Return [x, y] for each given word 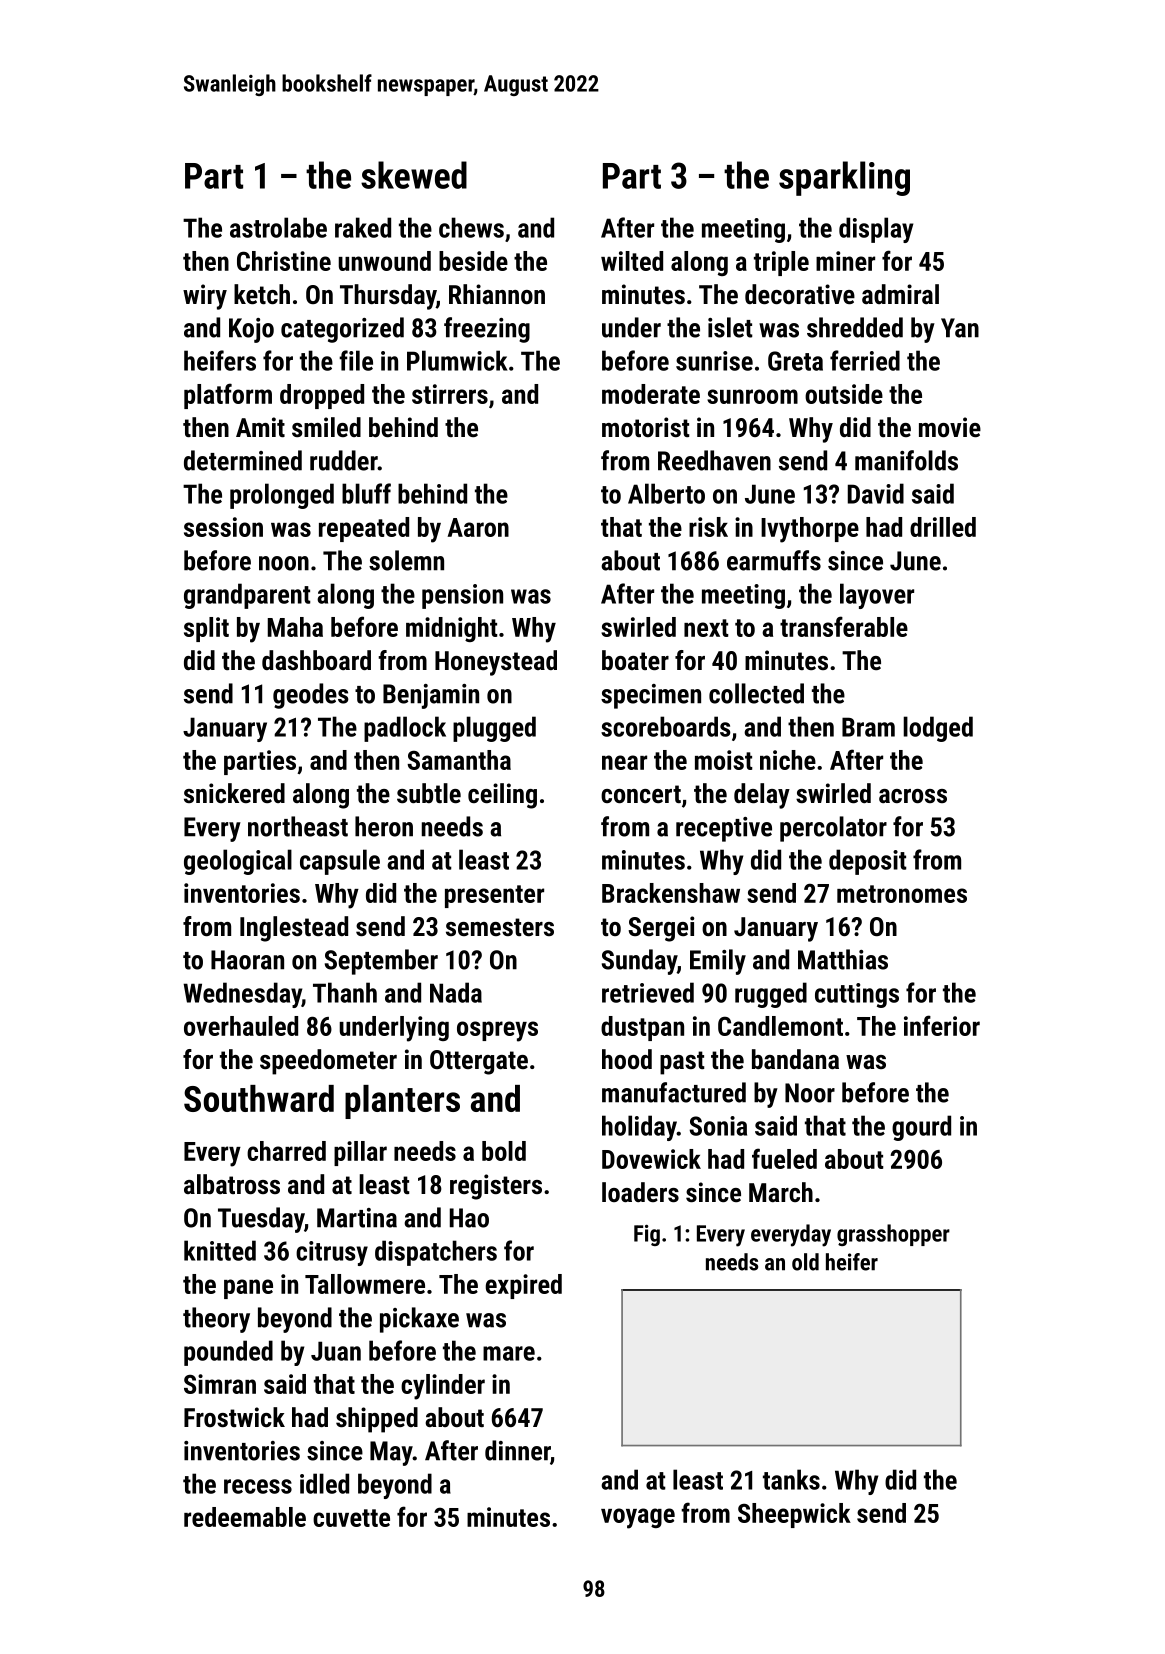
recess [258, 1486]
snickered [234, 793]
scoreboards [666, 726]
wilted [632, 261]
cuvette [351, 1518]
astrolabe [278, 227]
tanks [791, 1479]
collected [756, 693]
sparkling [844, 178]
